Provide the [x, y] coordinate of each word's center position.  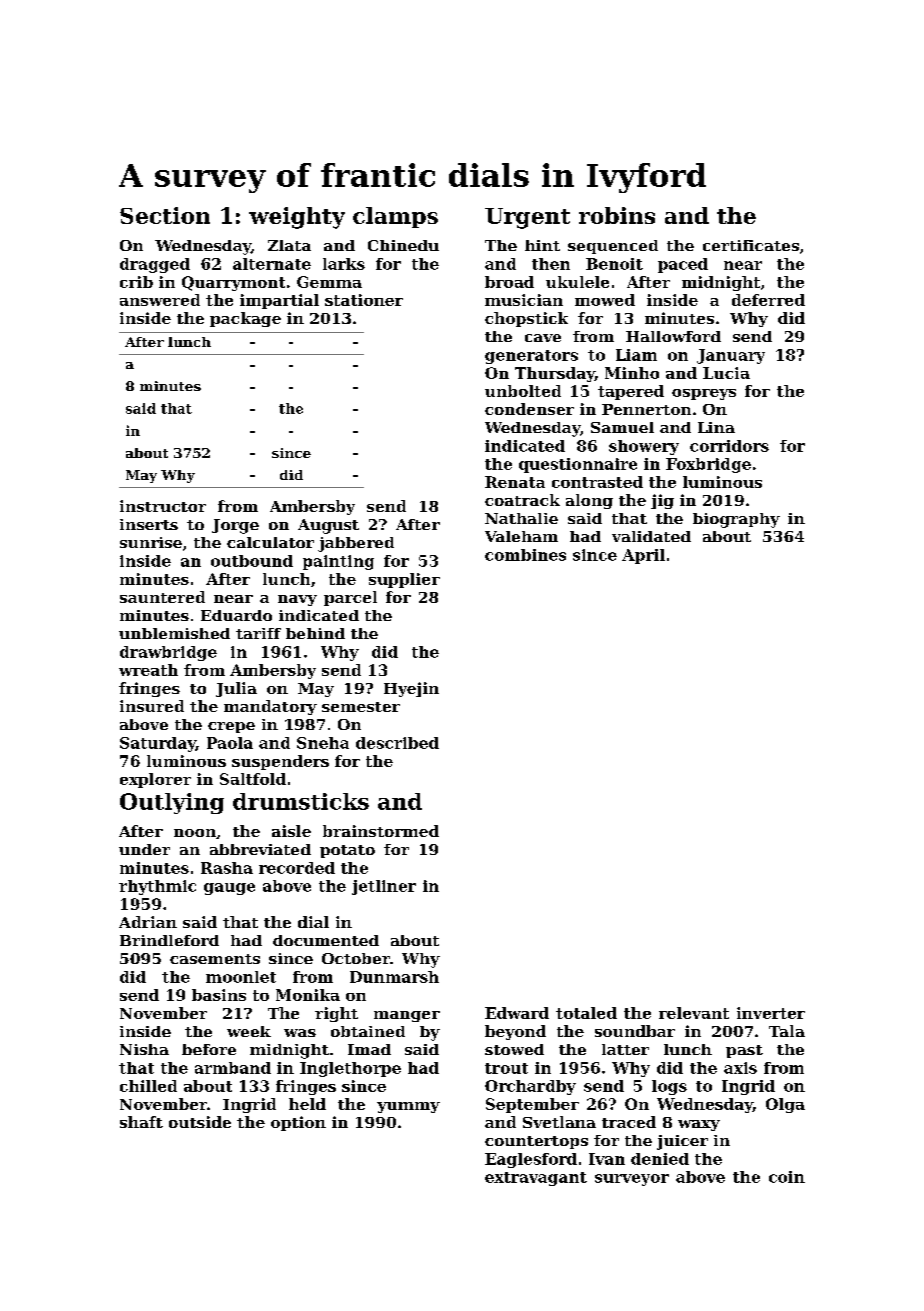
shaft [141, 1122]
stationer [364, 300]
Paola [230, 743]
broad [509, 282]
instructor [163, 506]
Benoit [614, 264]
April [643, 556]
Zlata [289, 245]
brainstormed [381, 831]
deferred [768, 300]
